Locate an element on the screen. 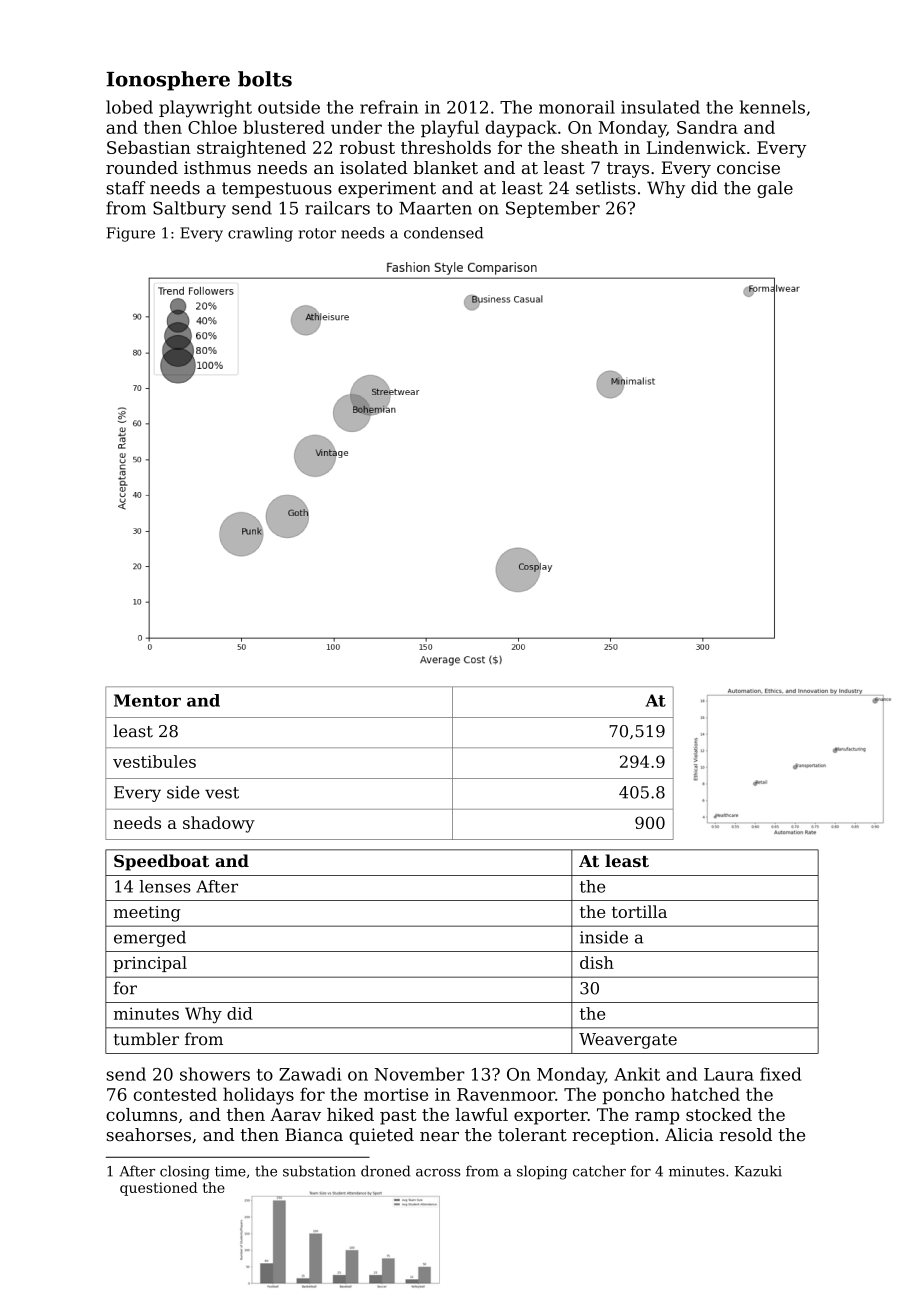  shadowy is located at coordinates (219, 824).
